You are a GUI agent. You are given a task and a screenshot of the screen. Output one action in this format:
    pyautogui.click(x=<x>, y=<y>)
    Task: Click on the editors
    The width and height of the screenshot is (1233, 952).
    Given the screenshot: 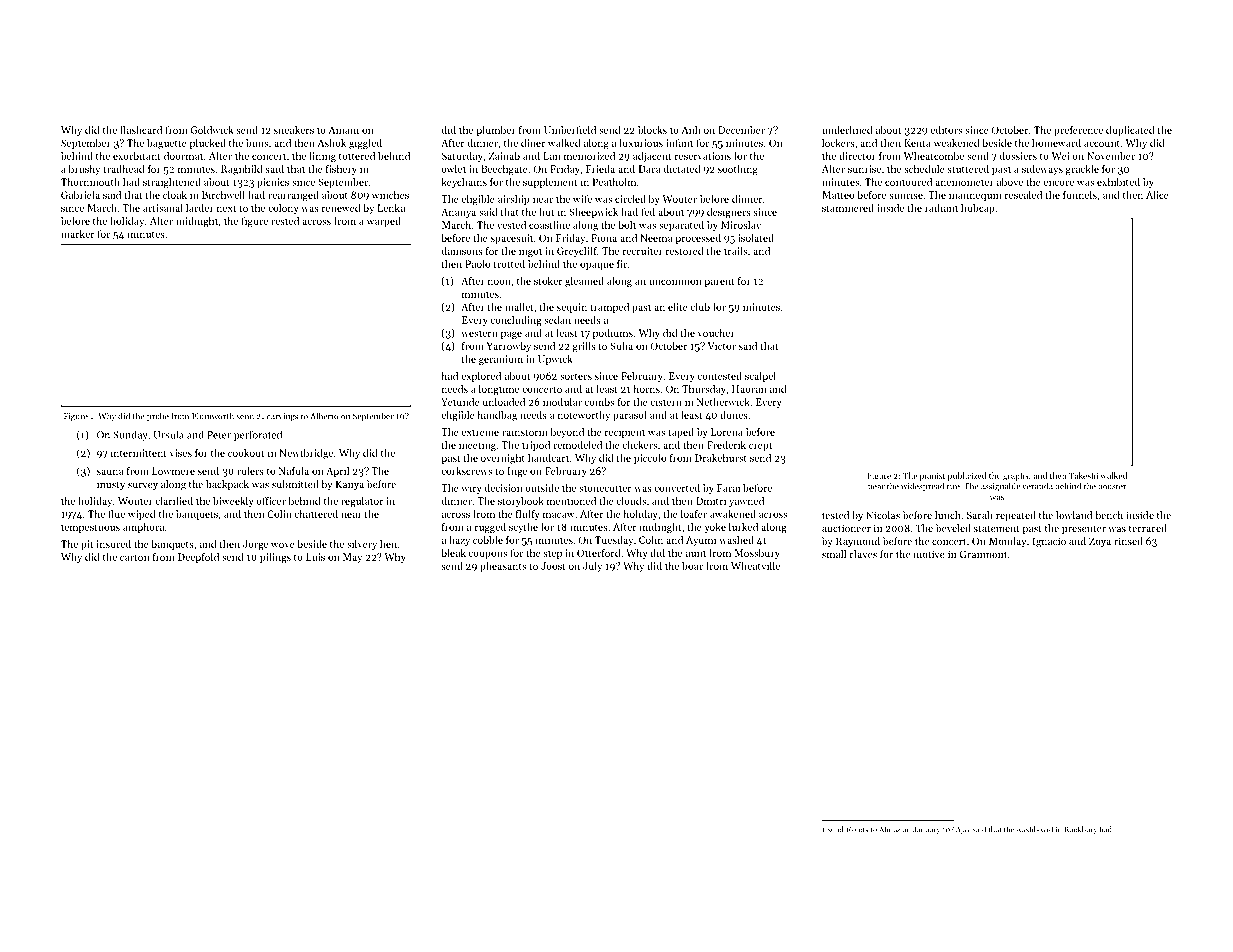 What is the action you would take?
    pyautogui.click(x=946, y=130)
